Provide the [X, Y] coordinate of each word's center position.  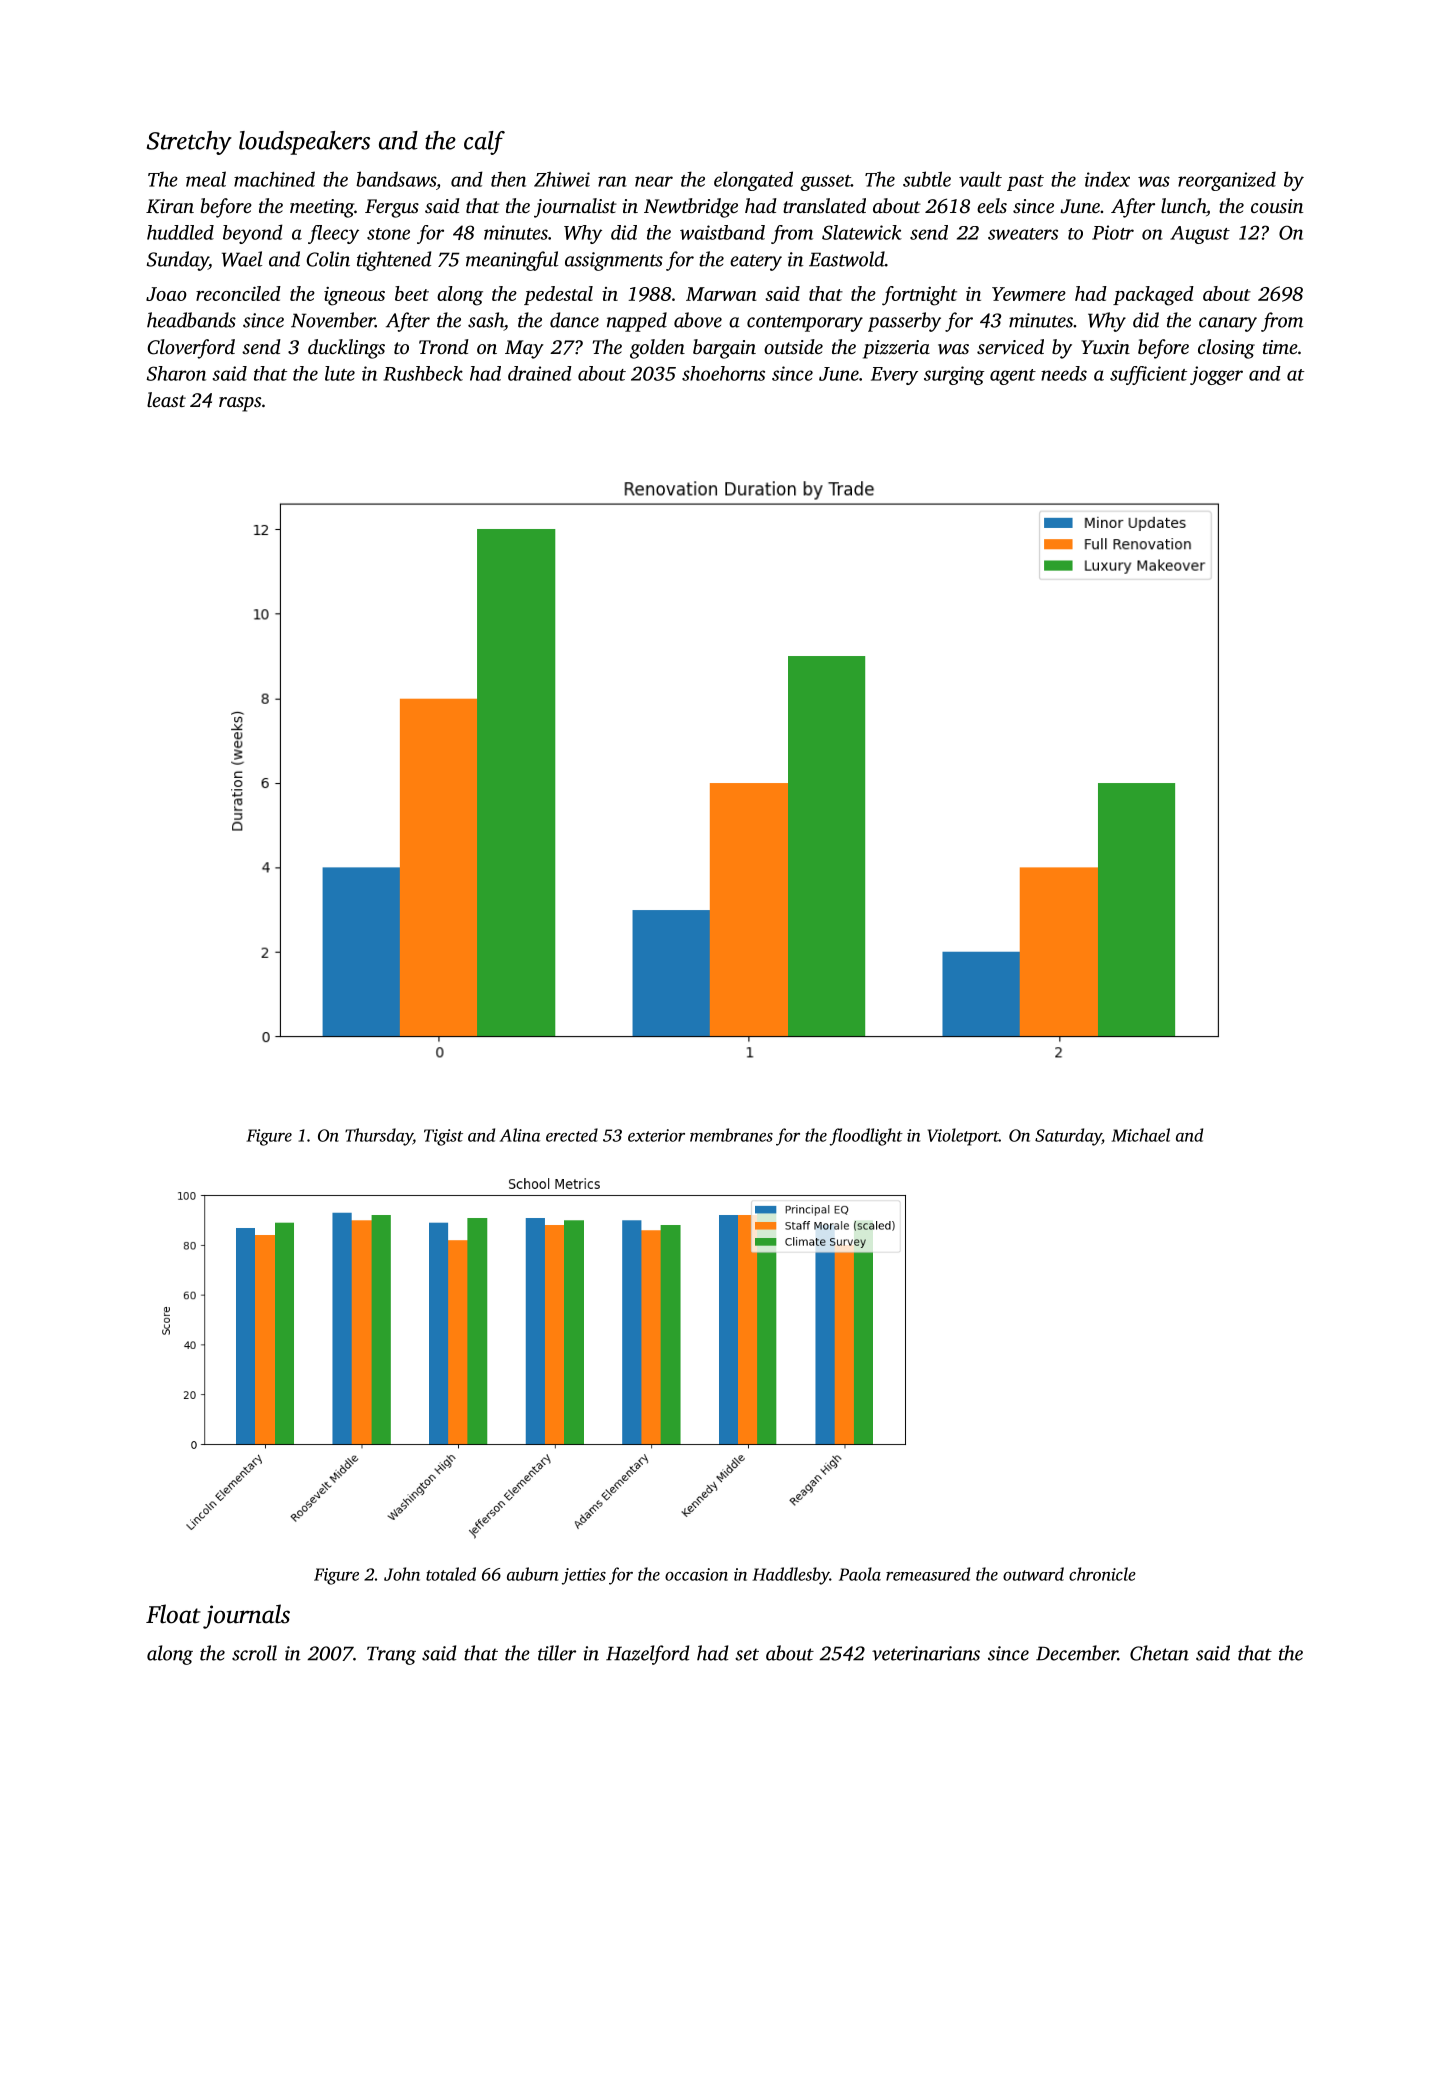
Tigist [443, 1137]
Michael [1140, 1135]
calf [484, 143]
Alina [520, 1135]
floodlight [866, 1137]
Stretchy [189, 143]
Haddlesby [791, 1576]
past [1025, 183]
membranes [731, 1135]
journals [246, 1616]
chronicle [1102, 1574]
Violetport [963, 1137]
